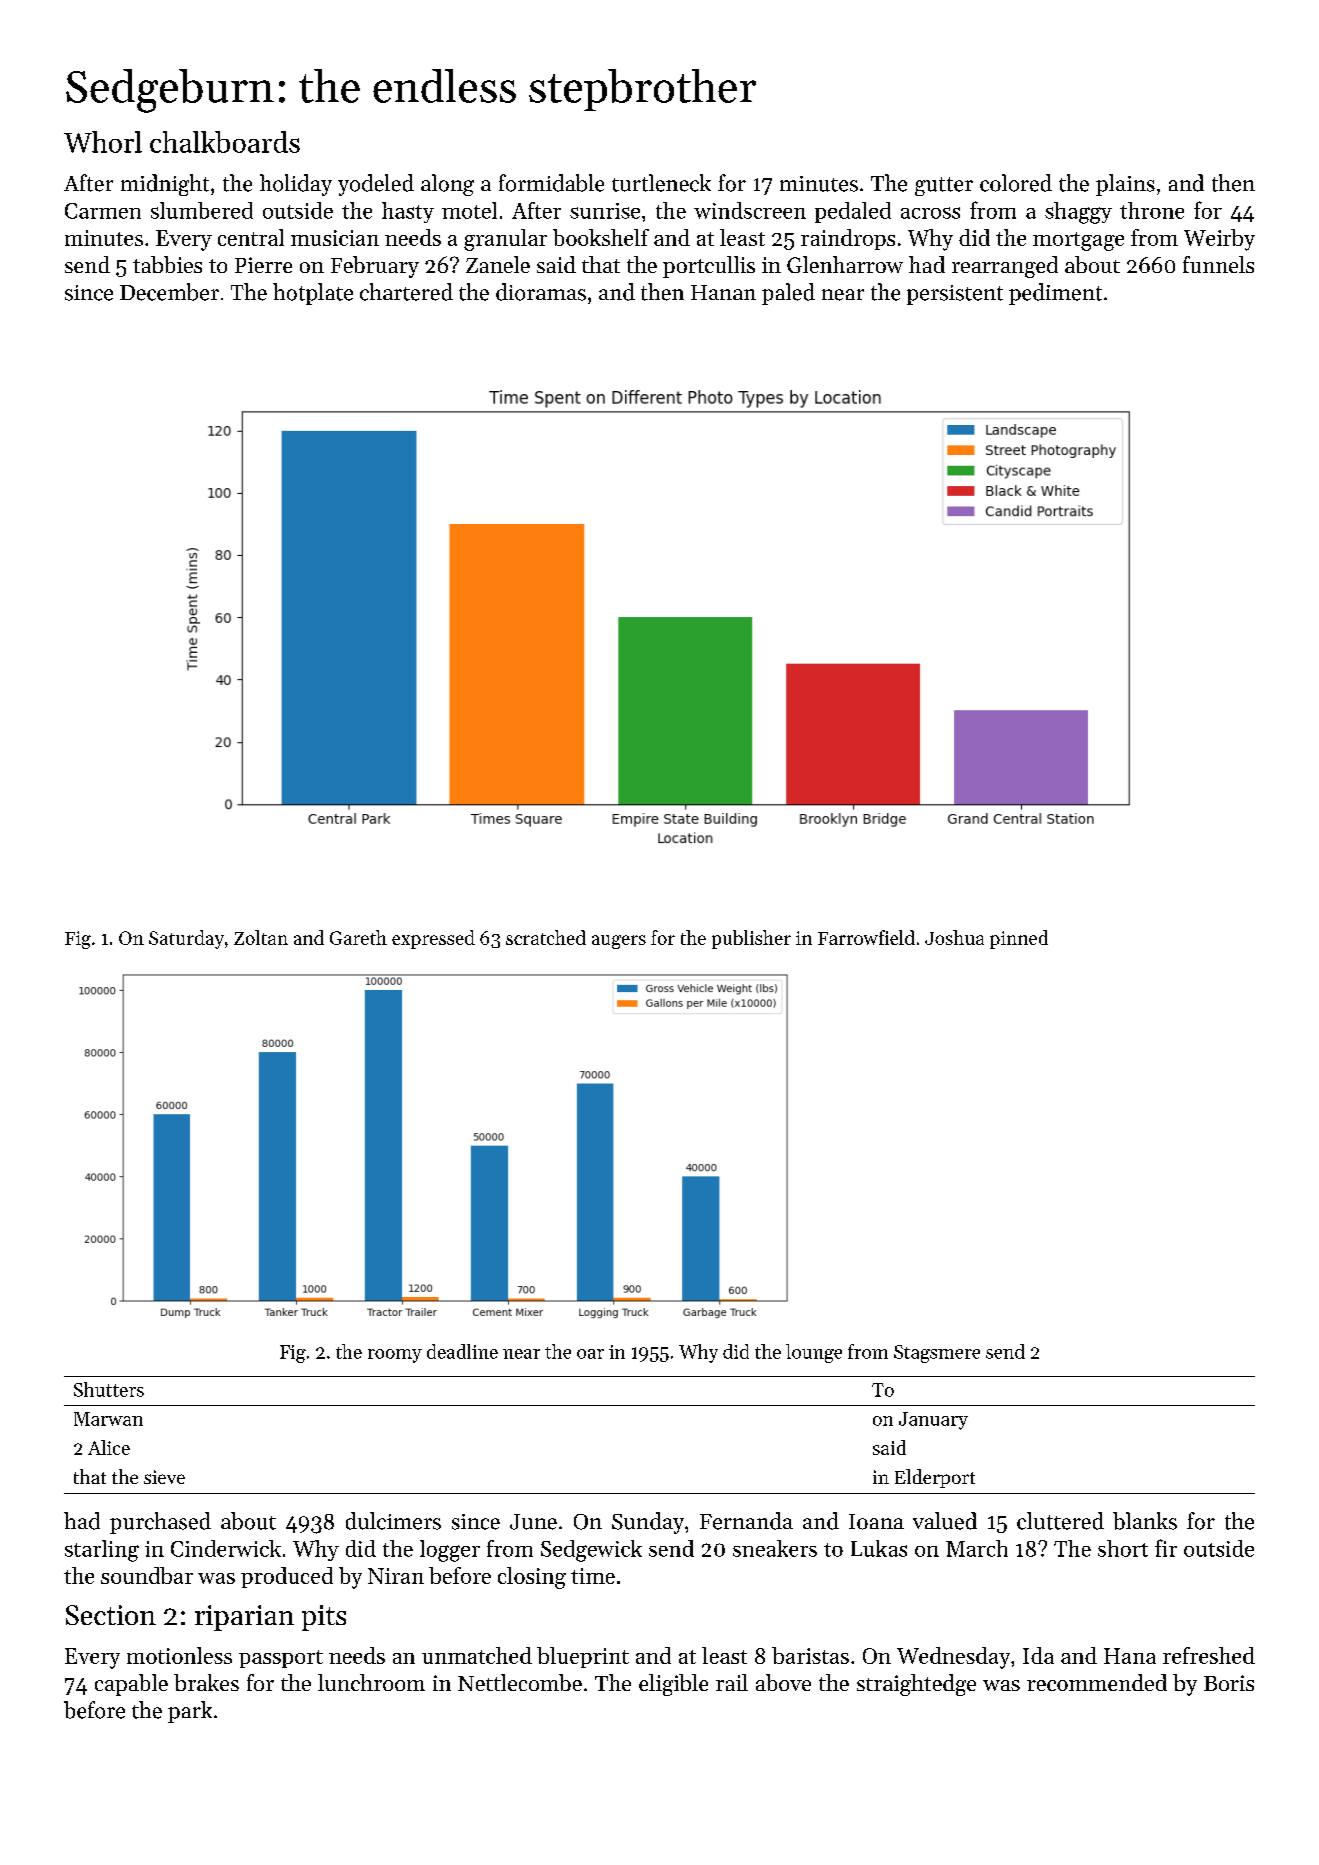  I want to click on turtleneck, so click(661, 183).
